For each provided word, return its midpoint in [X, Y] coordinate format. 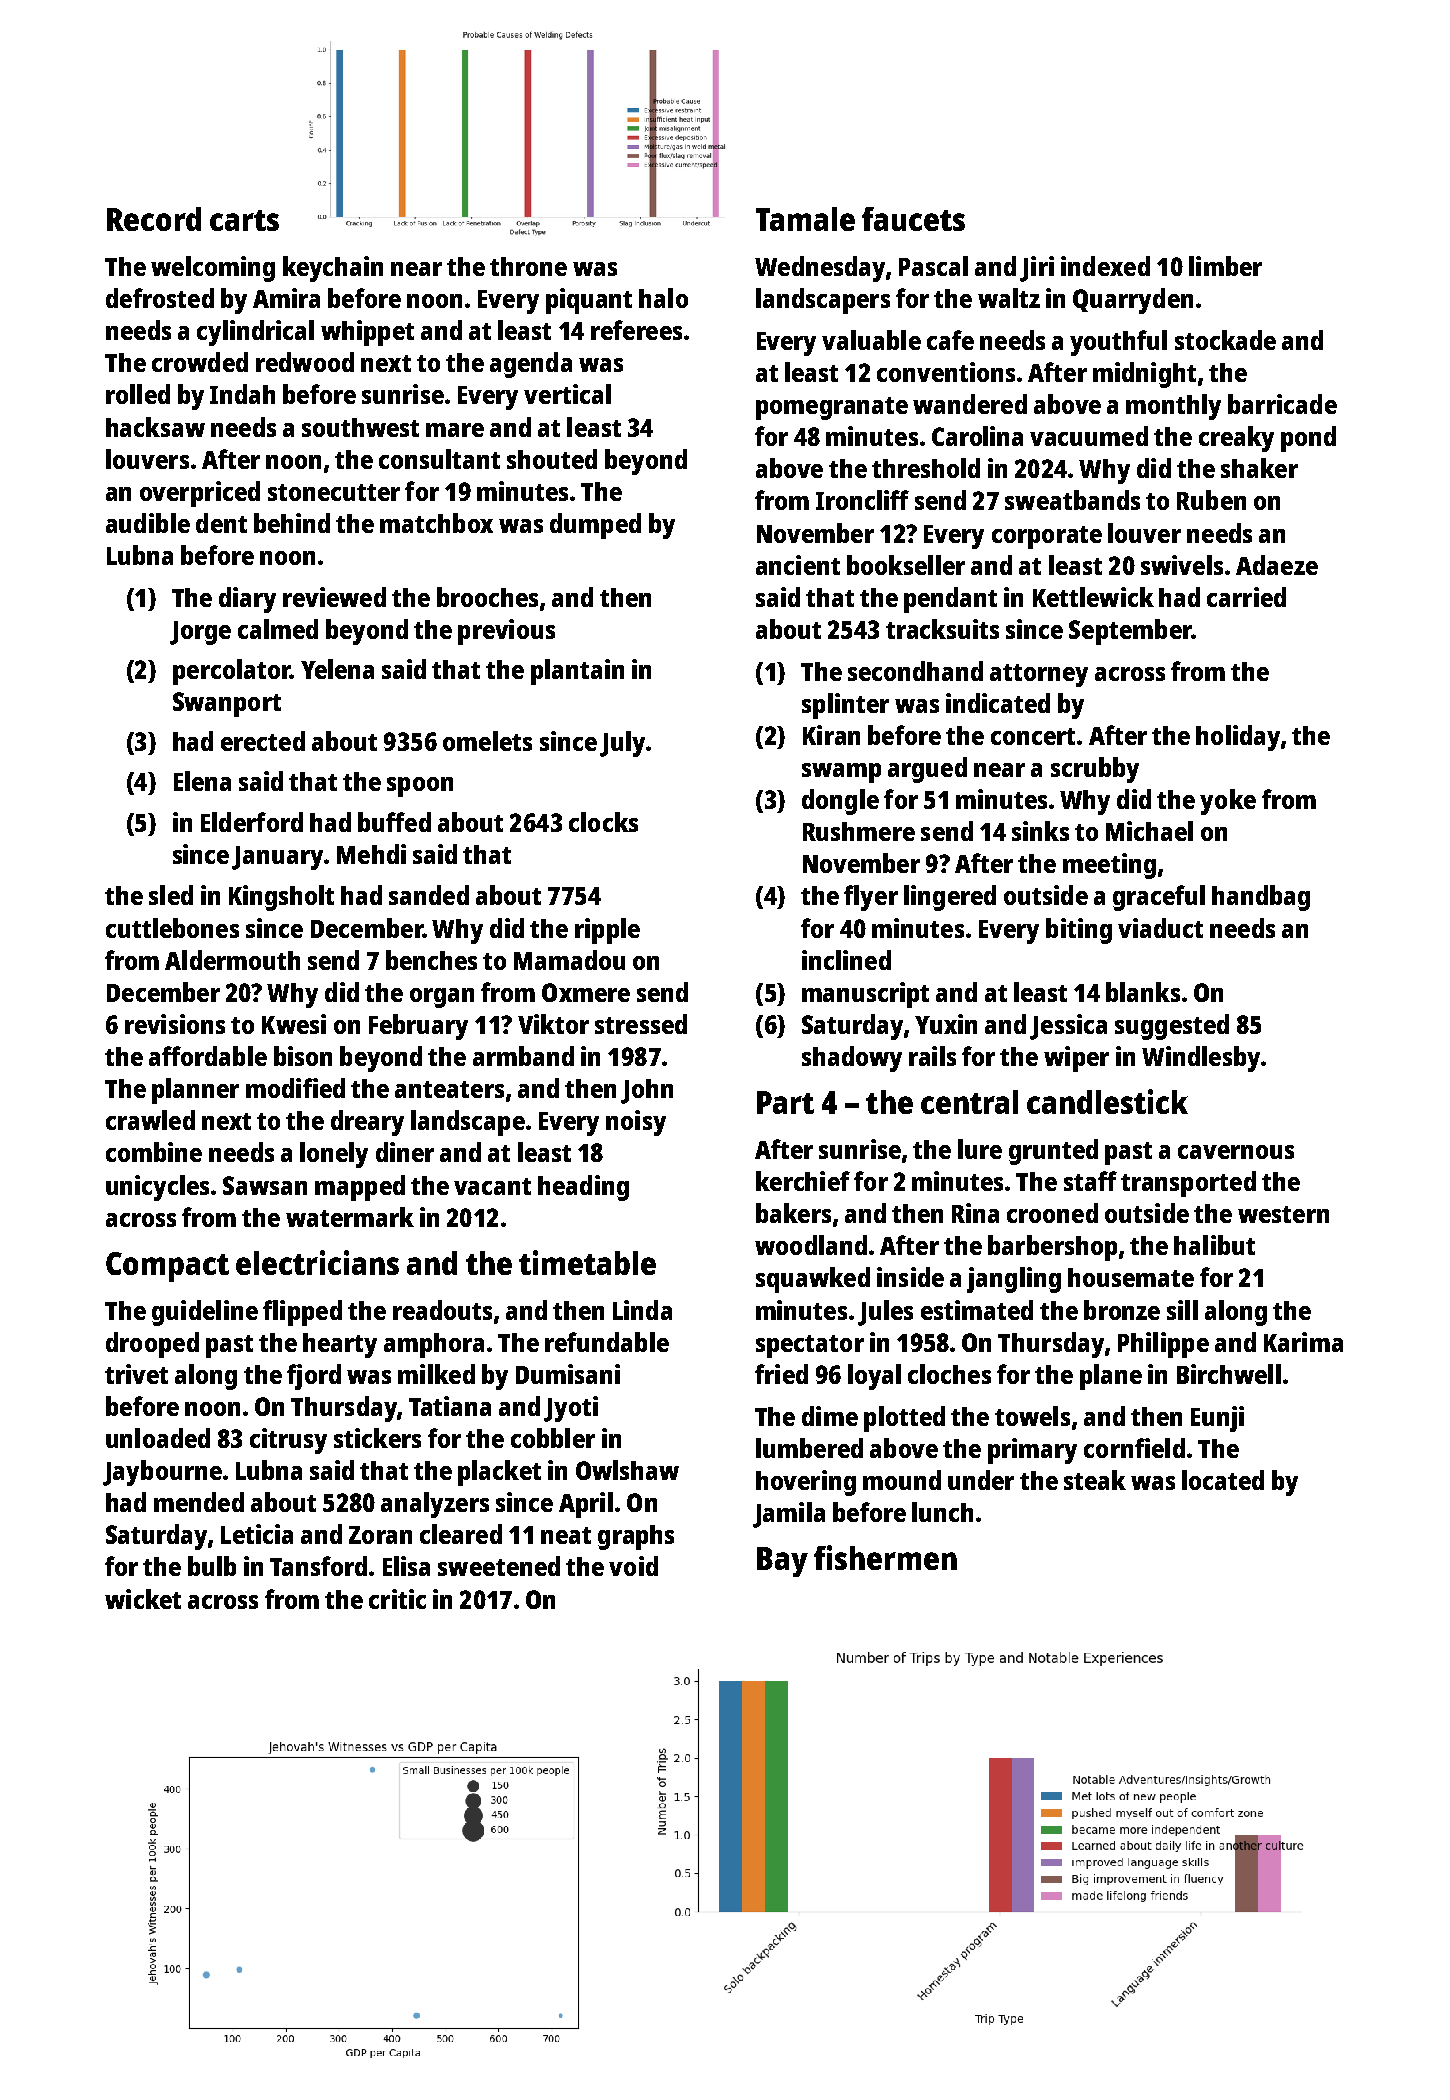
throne [528, 266]
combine [154, 1152]
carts [244, 220]
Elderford [252, 822]
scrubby [1095, 770]
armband [523, 1056]
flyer [871, 898]
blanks [1143, 992]
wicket [143, 1599]
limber [1225, 266]
